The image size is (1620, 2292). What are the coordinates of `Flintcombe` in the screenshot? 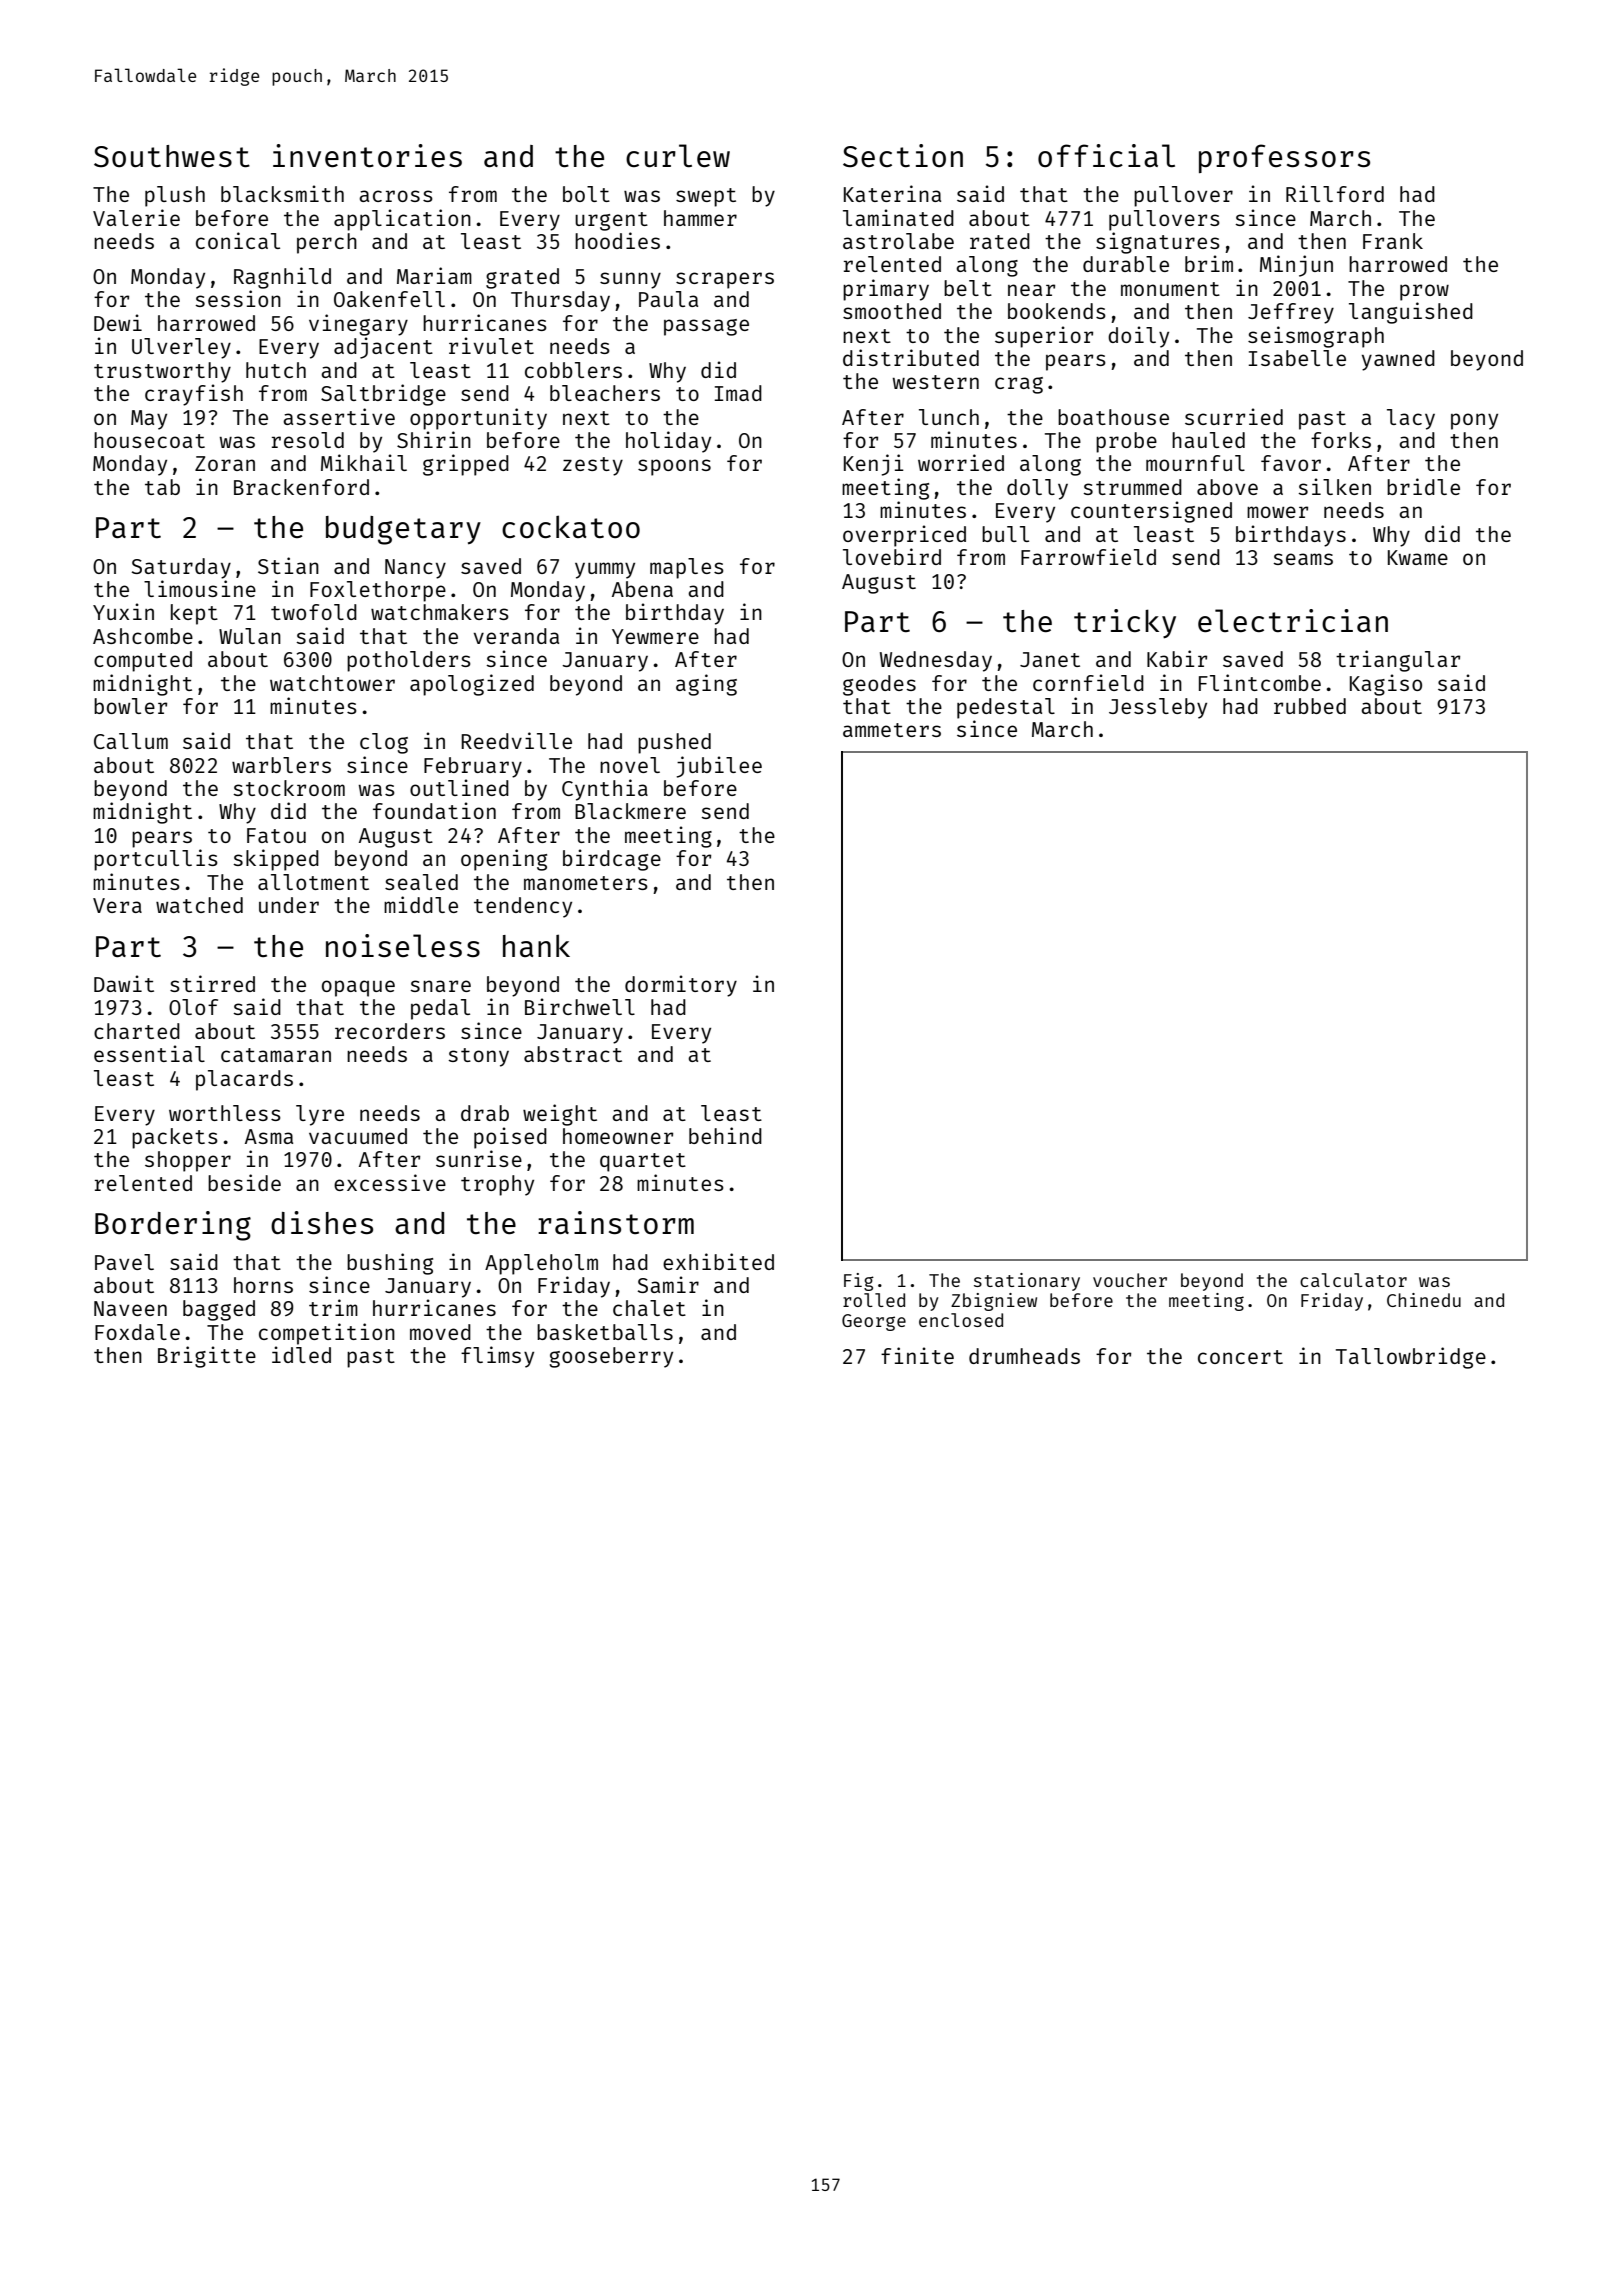 It's located at (1260, 682).
